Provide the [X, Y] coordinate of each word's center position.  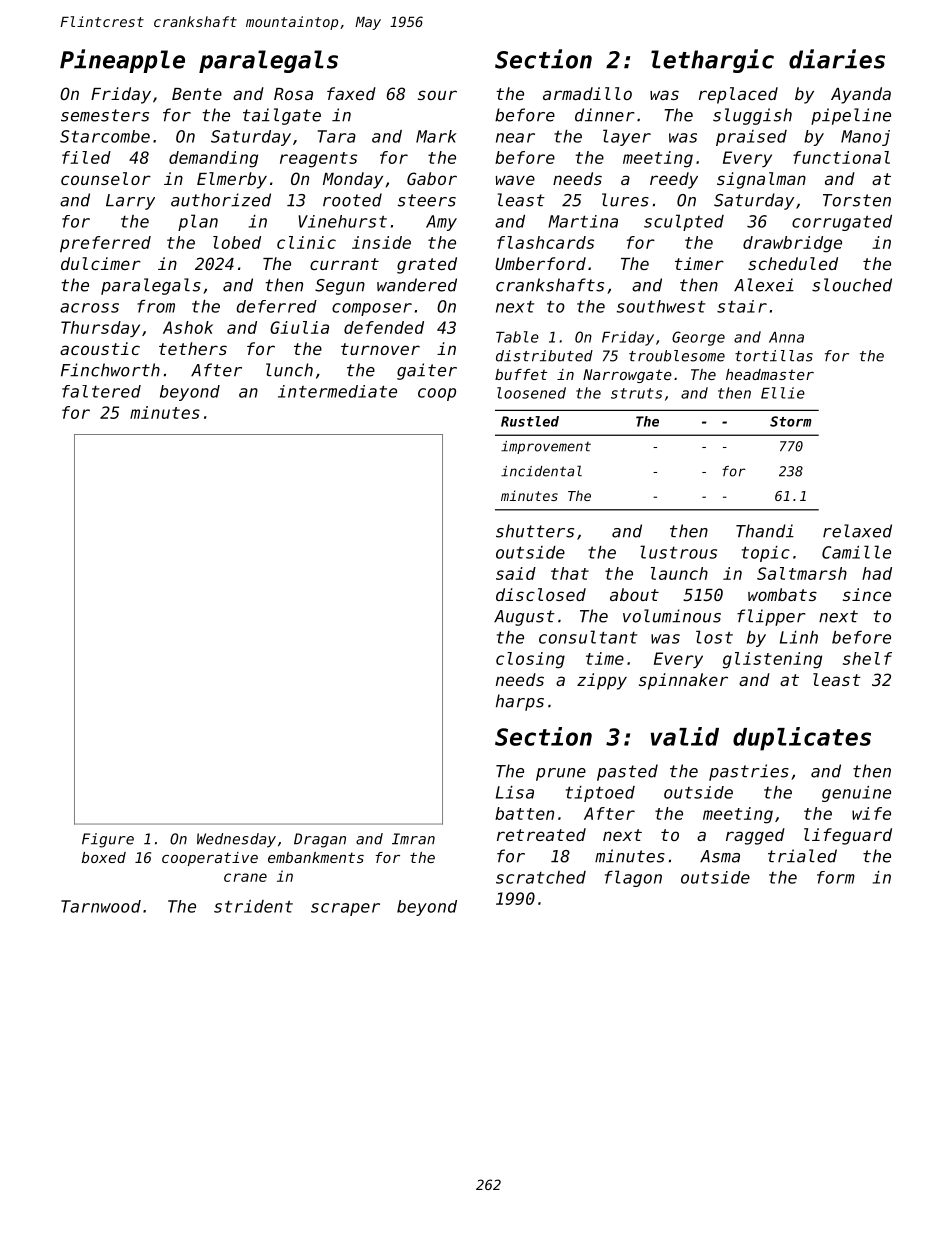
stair [742, 306]
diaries [837, 59]
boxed [104, 857]
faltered [101, 391]
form [836, 877]
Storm [791, 421]
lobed [237, 242]
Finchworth [110, 370]
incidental [541, 471]
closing [530, 660]
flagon [633, 878]
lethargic [712, 61]
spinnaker [683, 681]
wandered [417, 285]
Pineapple [122, 61]
